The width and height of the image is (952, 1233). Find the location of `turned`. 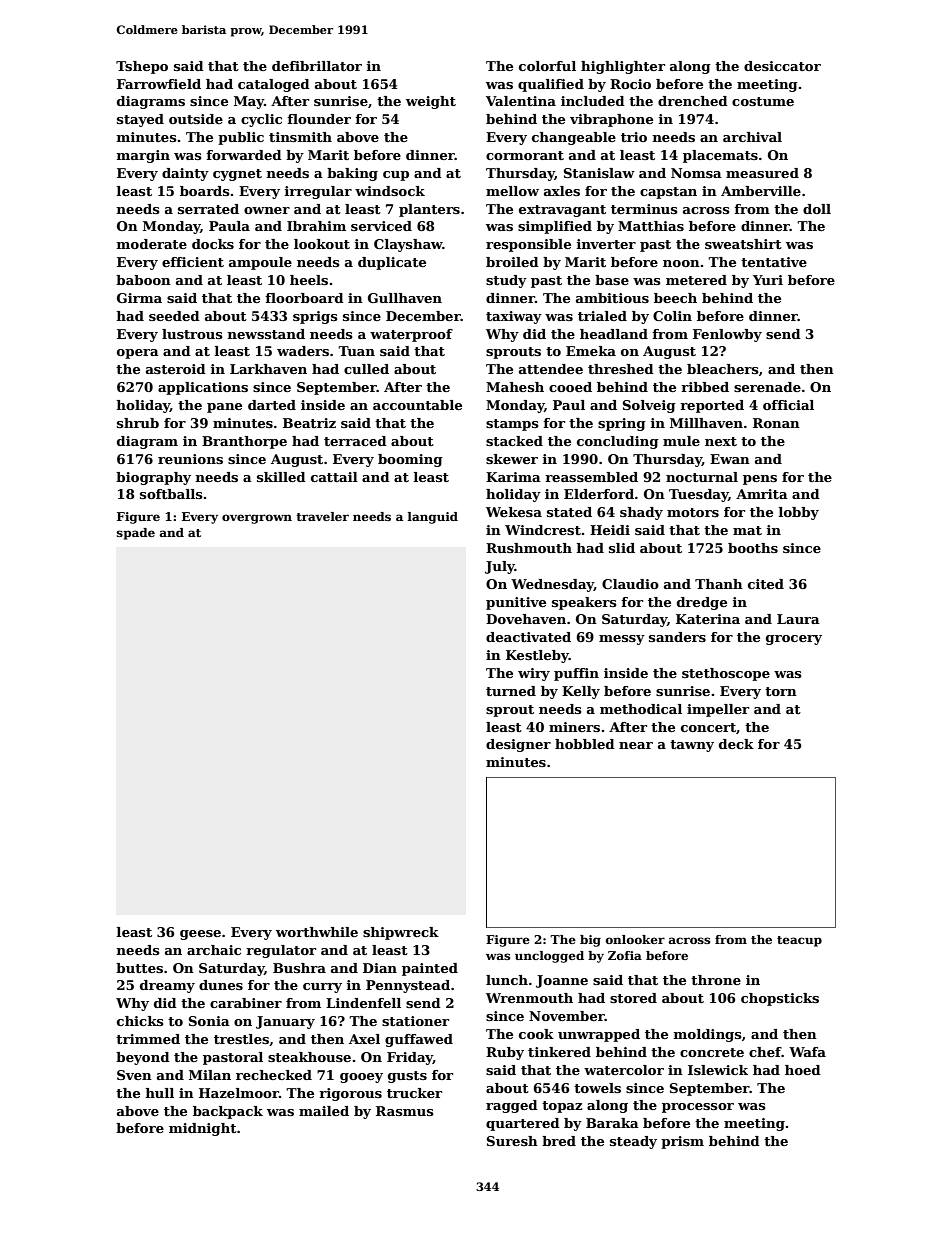

turned is located at coordinates (511, 691).
